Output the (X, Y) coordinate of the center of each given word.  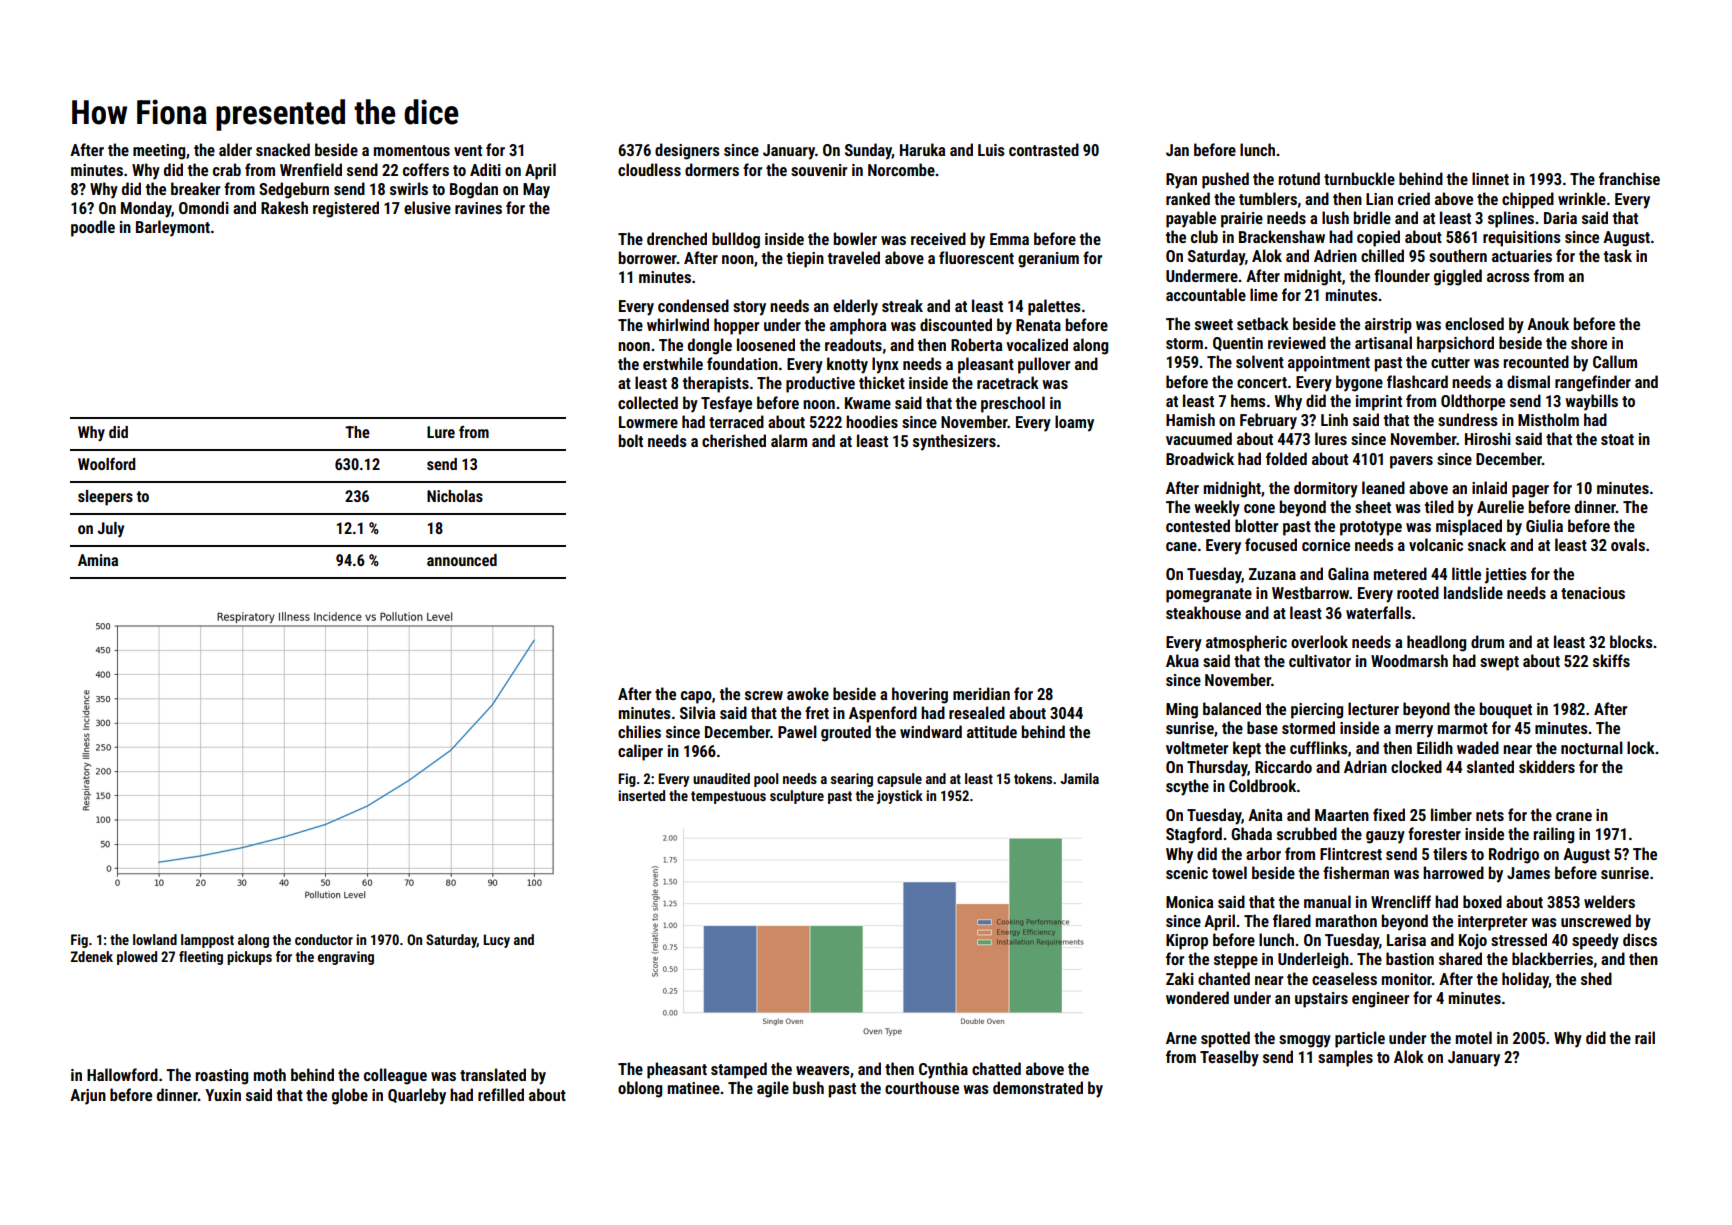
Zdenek (92, 956)
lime (1264, 294)
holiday (1525, 980)
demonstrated (1038, 1087)
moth (270, 1074)
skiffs (1611, 660)
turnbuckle (1359, 178)
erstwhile (673, 363)
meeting (159, 152)
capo (696, 697)
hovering (920, 695)
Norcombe (901, 169)
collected (648, 402)
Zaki (1180, 978)
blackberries (1552, 958)
